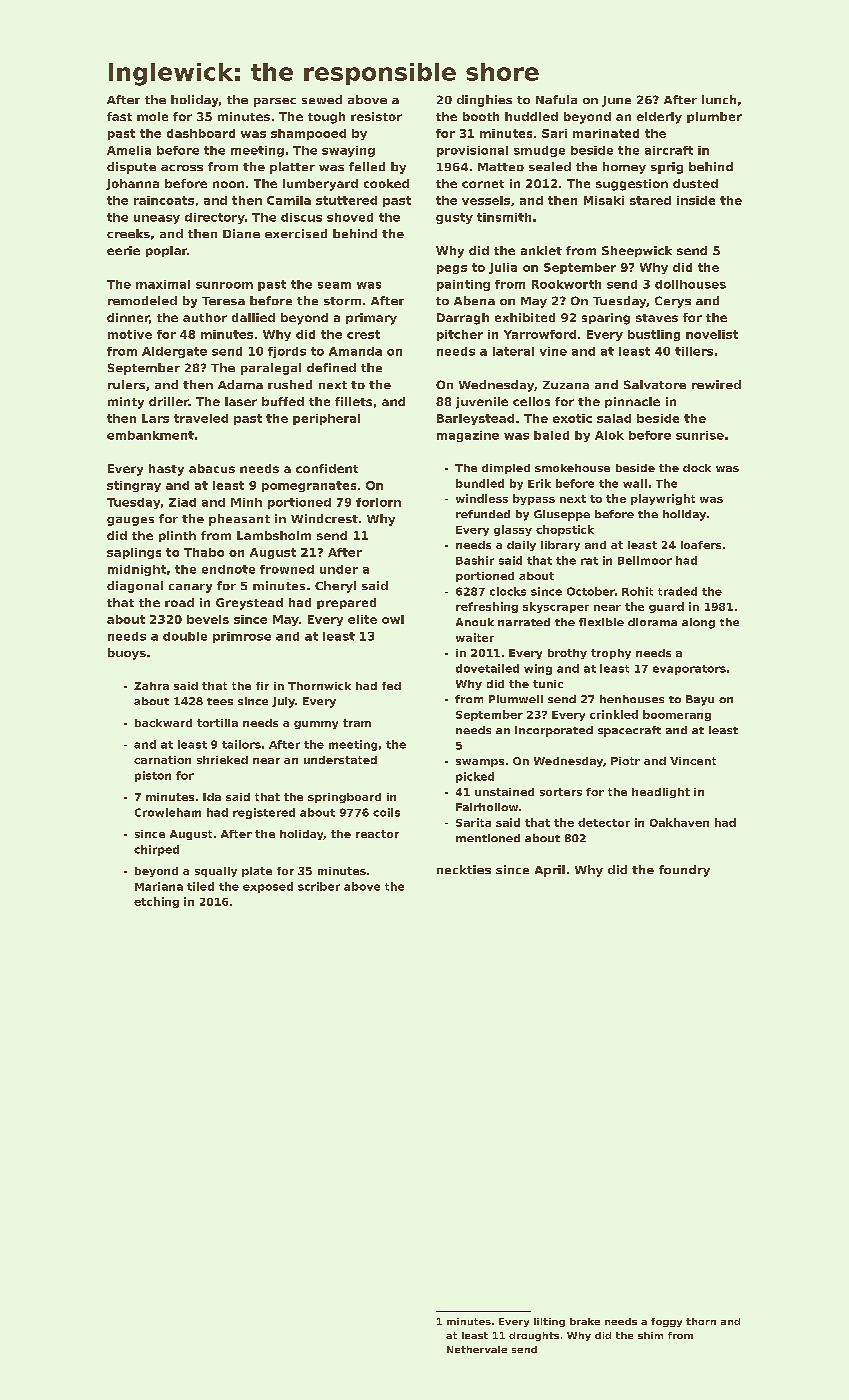 The width and height of the screenshot is (849, 1400). What do you see at coordinates (679, 822) in the screenshot?
I see `Oakhaven` at bounding box center [679, 822].
